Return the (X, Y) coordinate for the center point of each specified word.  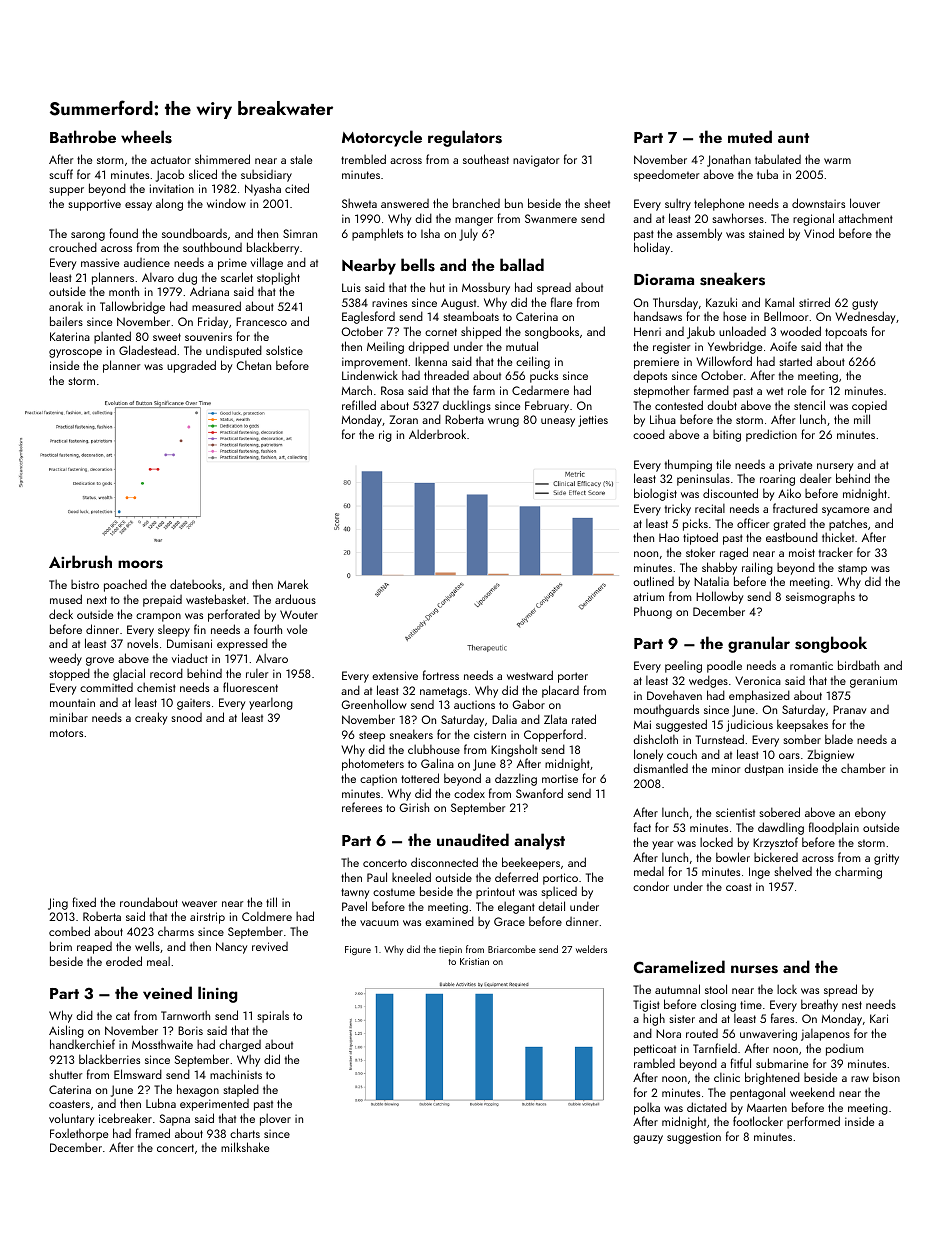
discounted (730, 493)
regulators (465, 138)
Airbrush (80, 562)
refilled (359, 405)
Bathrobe (83, 136)
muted (750, 136)
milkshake (245, 1147)
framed (152, 1133)
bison (886, 1077)
